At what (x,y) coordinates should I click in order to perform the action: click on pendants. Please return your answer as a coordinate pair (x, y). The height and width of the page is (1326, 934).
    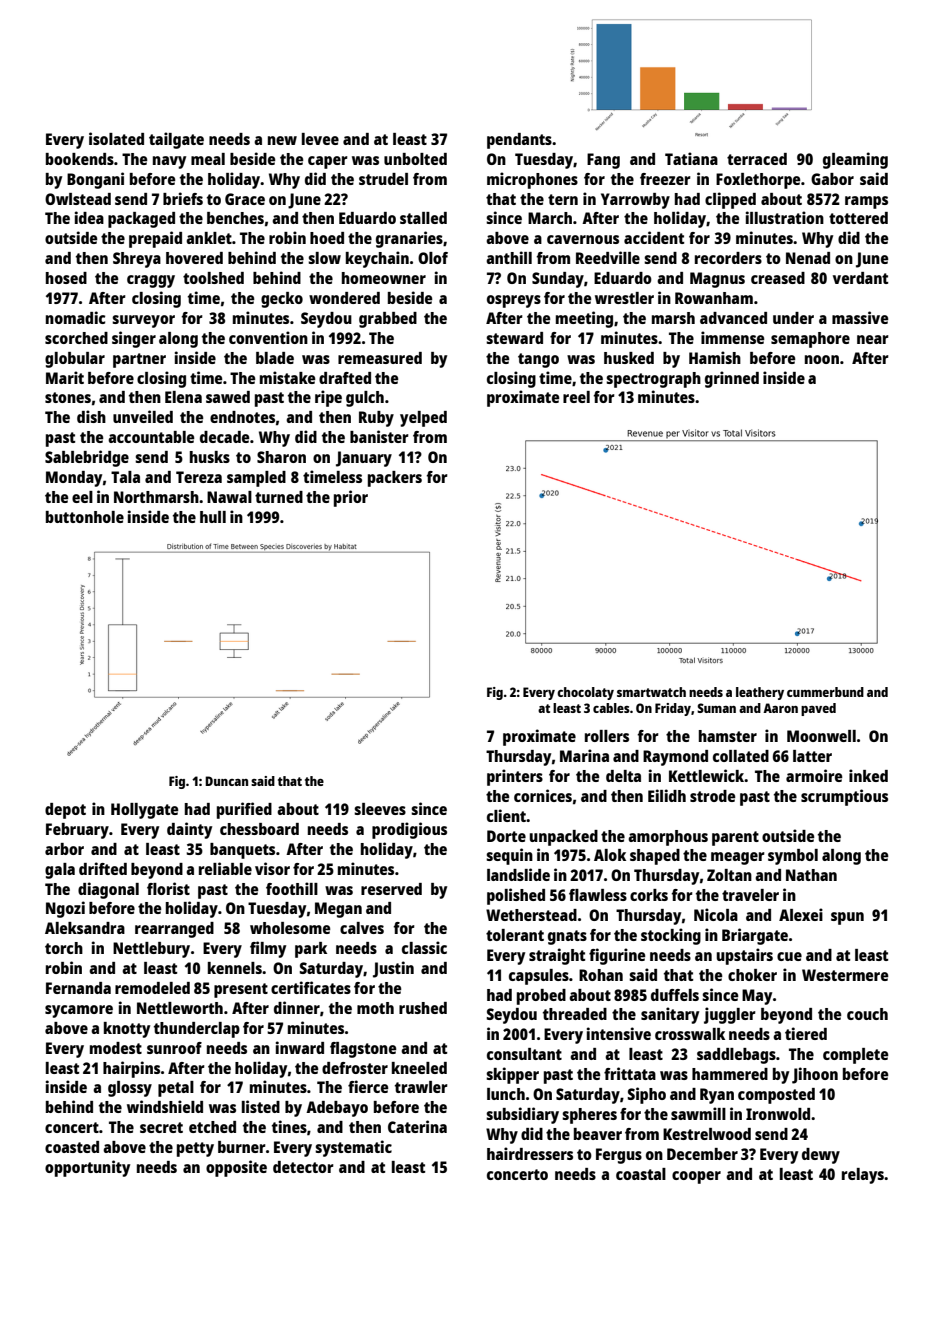
    Looking at the image, I should click on (519, 141).
